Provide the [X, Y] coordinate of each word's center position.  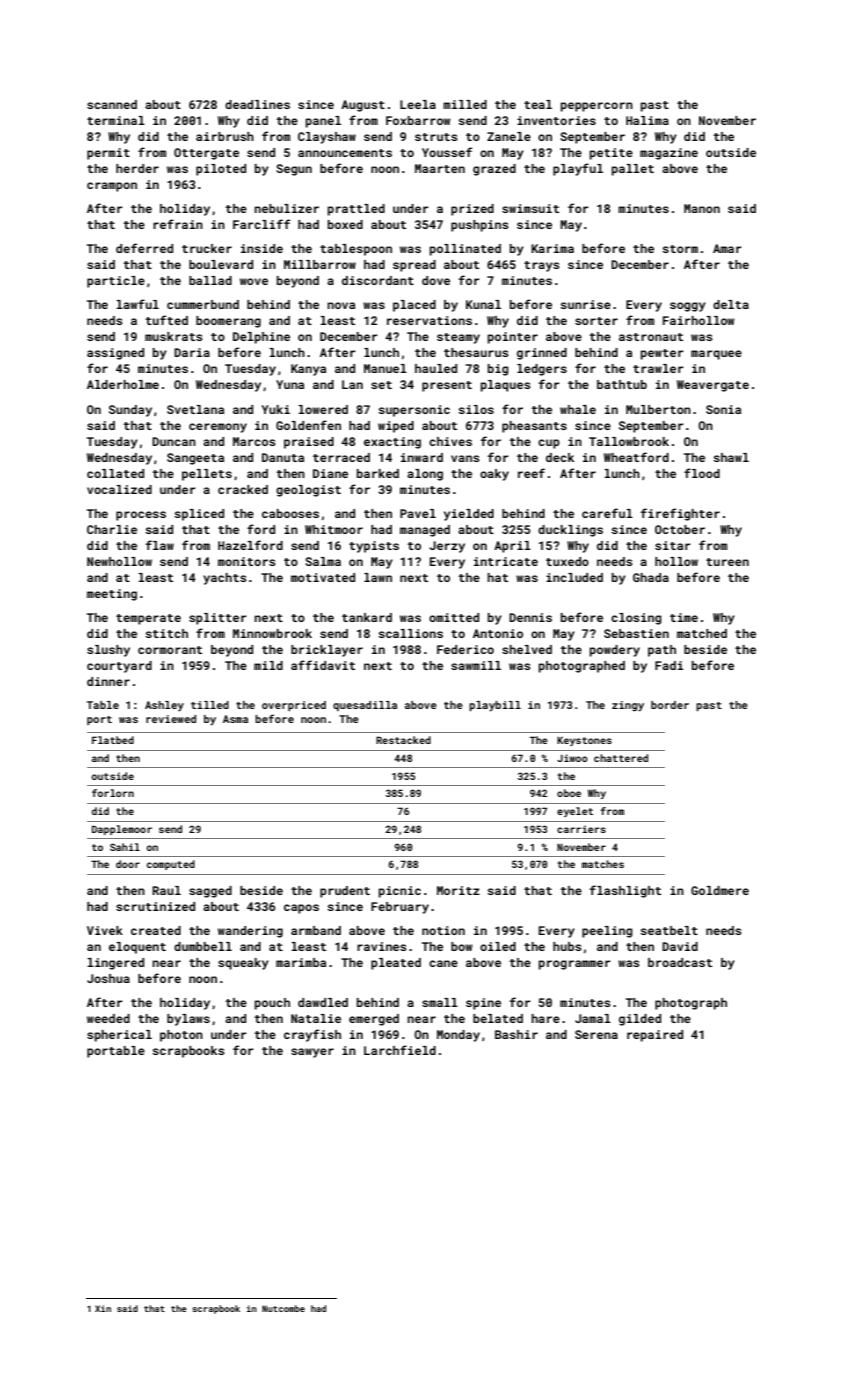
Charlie [112, 529]
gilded [640, 1020]
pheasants [534, 427]
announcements [345, 153]
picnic [400, 892]
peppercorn [597, 107]
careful [607, 513]
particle [116, 282]
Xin [103, 1308]
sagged [210, 892]
